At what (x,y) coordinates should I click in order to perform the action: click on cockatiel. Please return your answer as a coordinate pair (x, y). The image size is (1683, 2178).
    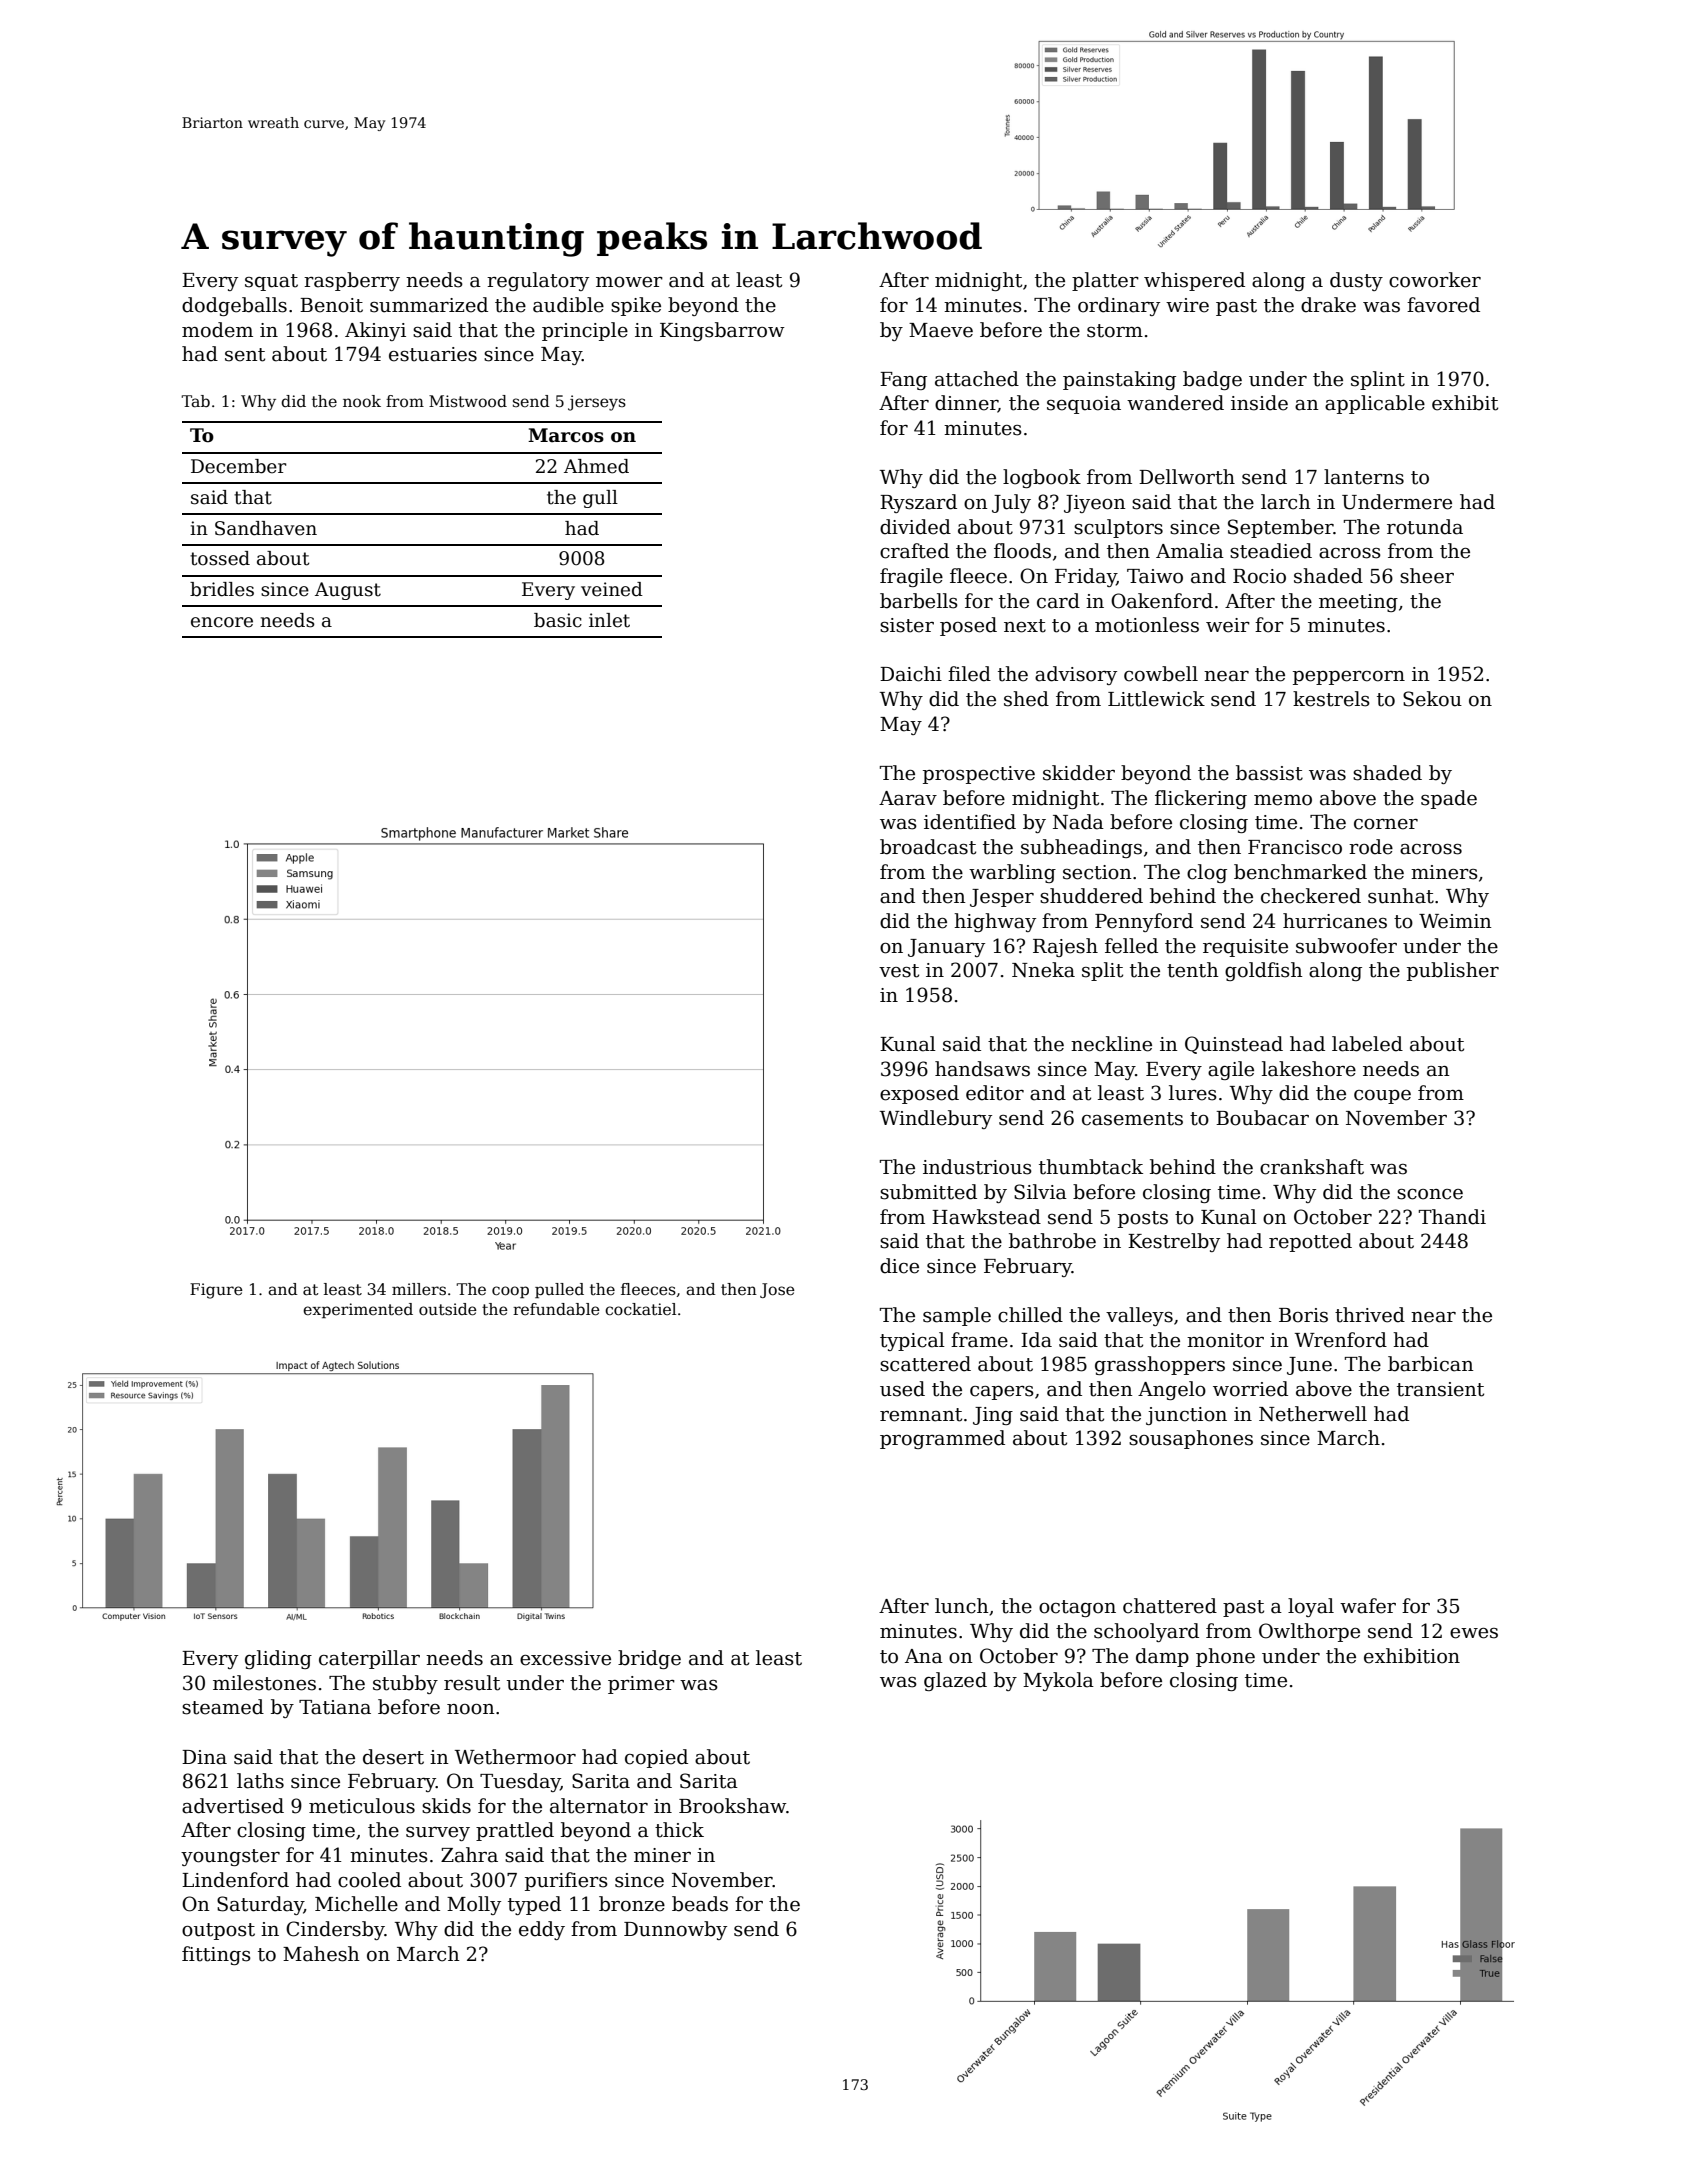
    Looking at the image, I should click on (640, 1309).
